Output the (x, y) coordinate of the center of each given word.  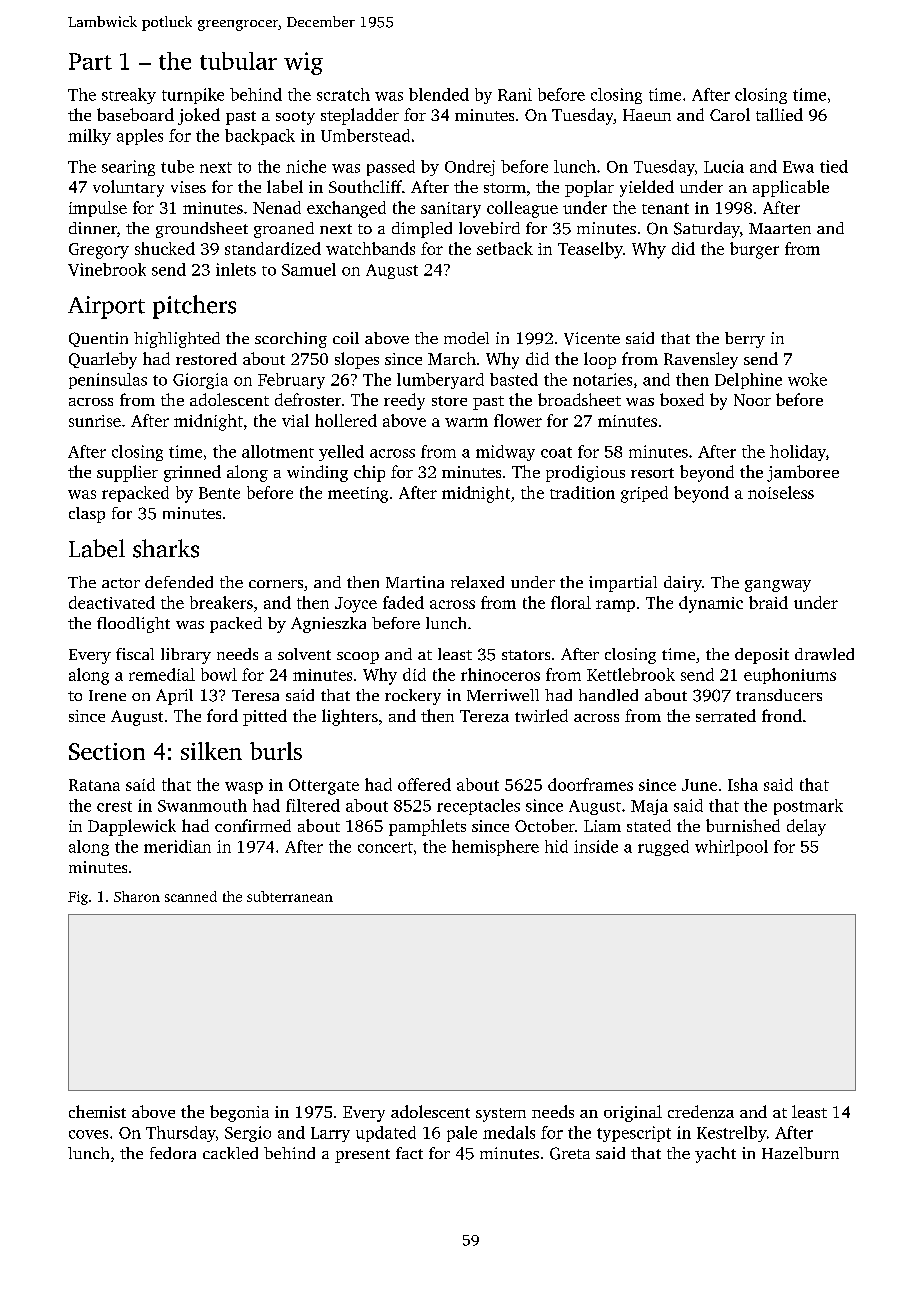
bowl (219, 674)
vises (188, 187)
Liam (602, 826)
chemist (97, 1111)
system (501, 1115)
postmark (808, 807)
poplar (589, 188)
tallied (779, 114)
